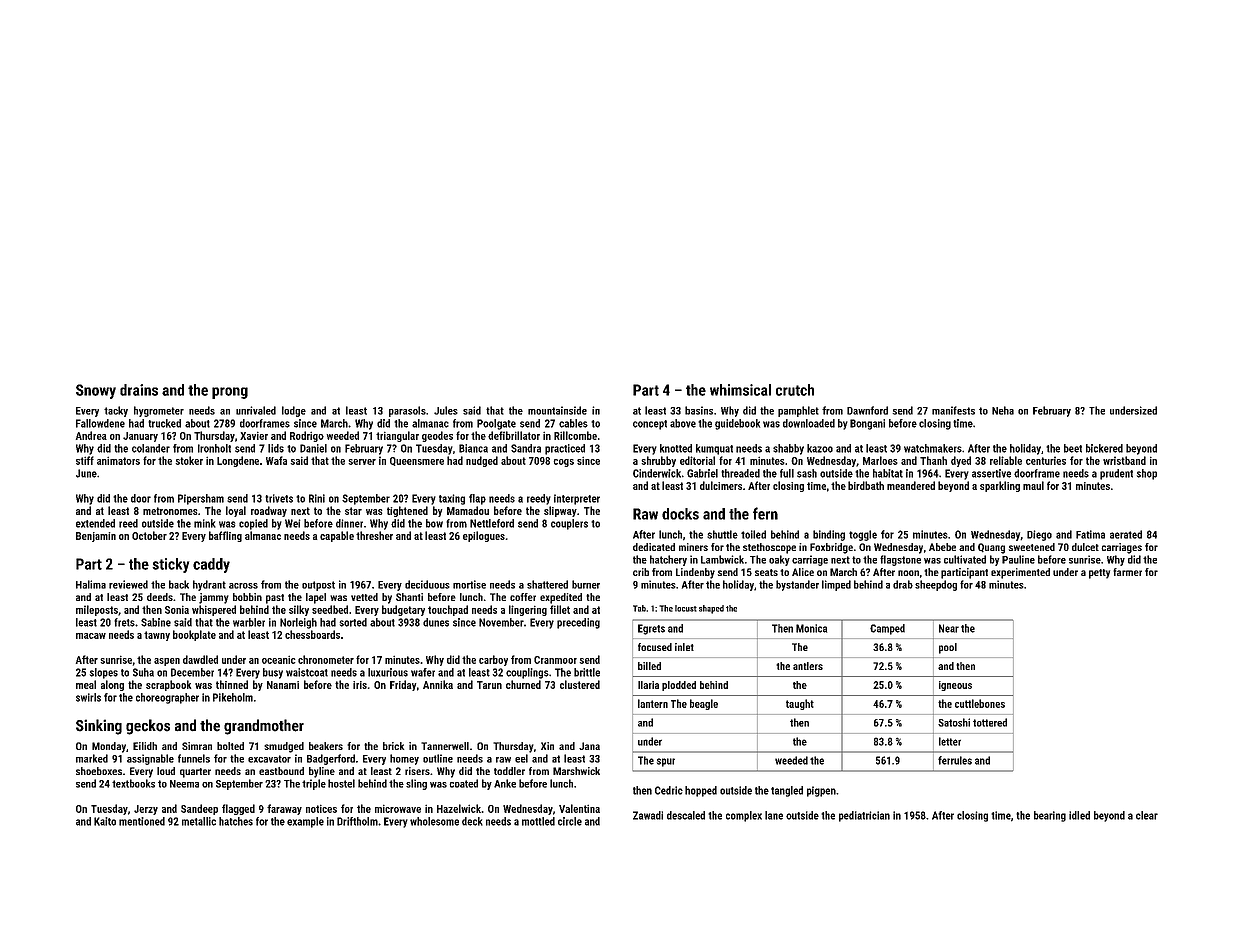 This screenshot has height=952, width=1233. What do you see at coordinates (911, 485) in the screenshot?
I see `meandered` at bounding box center [911, 485].
